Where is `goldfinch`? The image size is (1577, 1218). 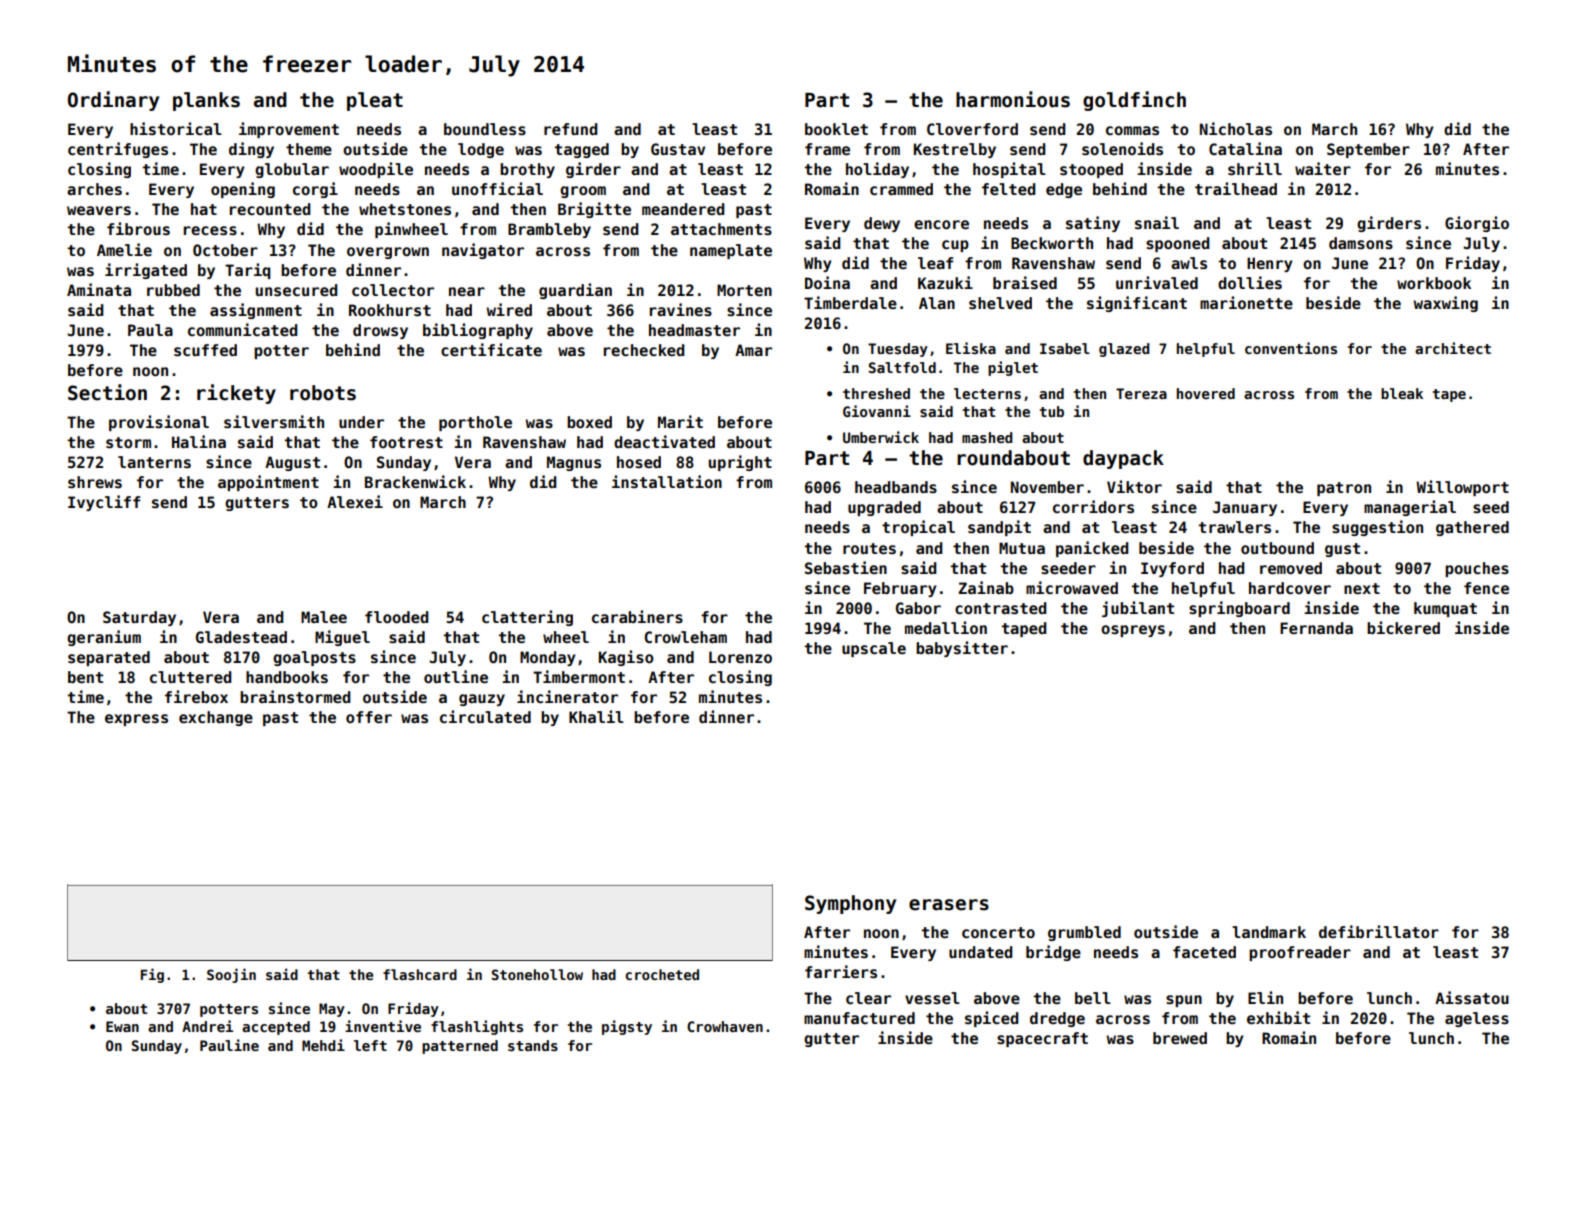
goldfinch is located at coordinates (1134, 101).
